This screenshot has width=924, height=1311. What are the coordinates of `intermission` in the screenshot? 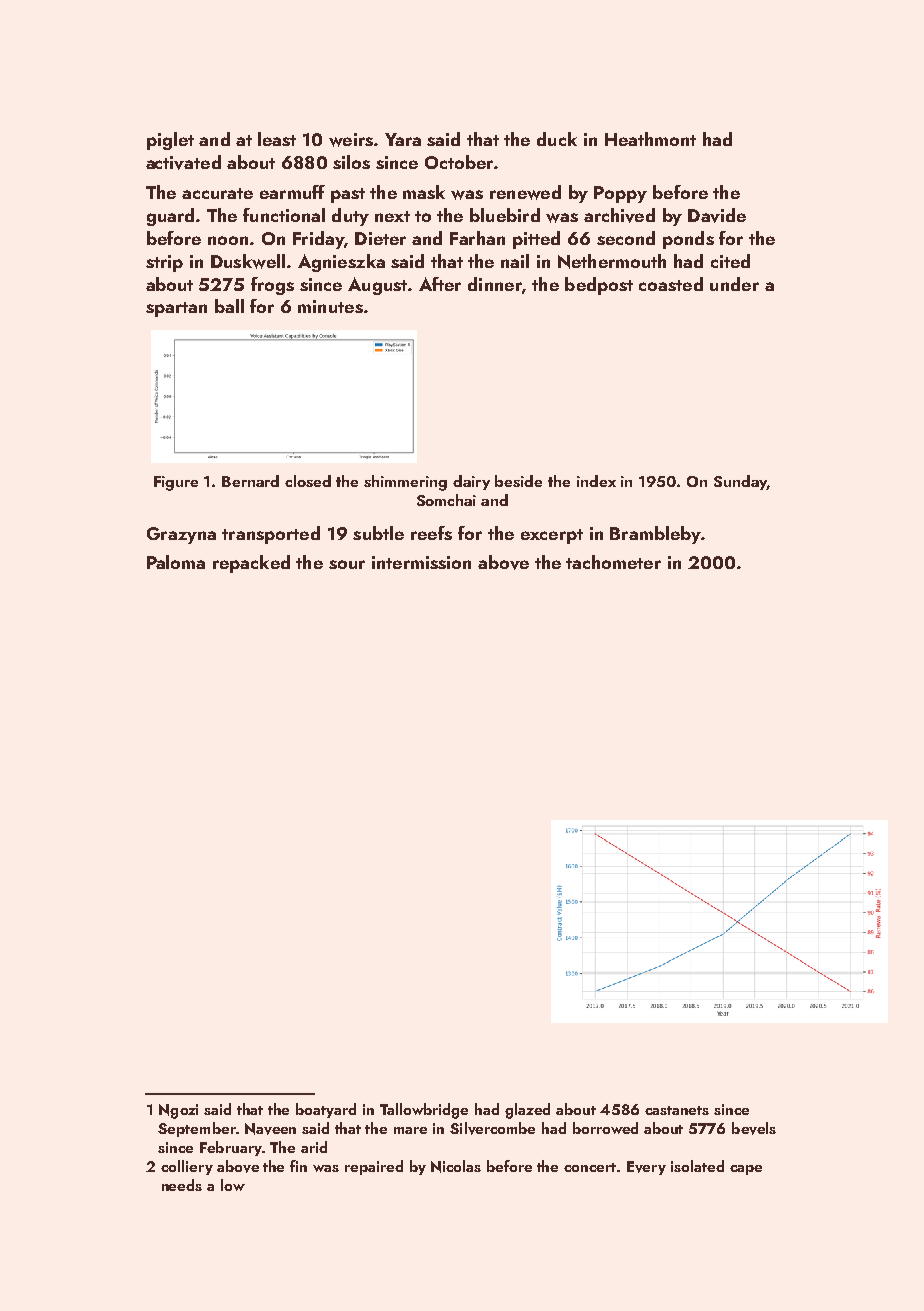 It's located at (421, 562).
